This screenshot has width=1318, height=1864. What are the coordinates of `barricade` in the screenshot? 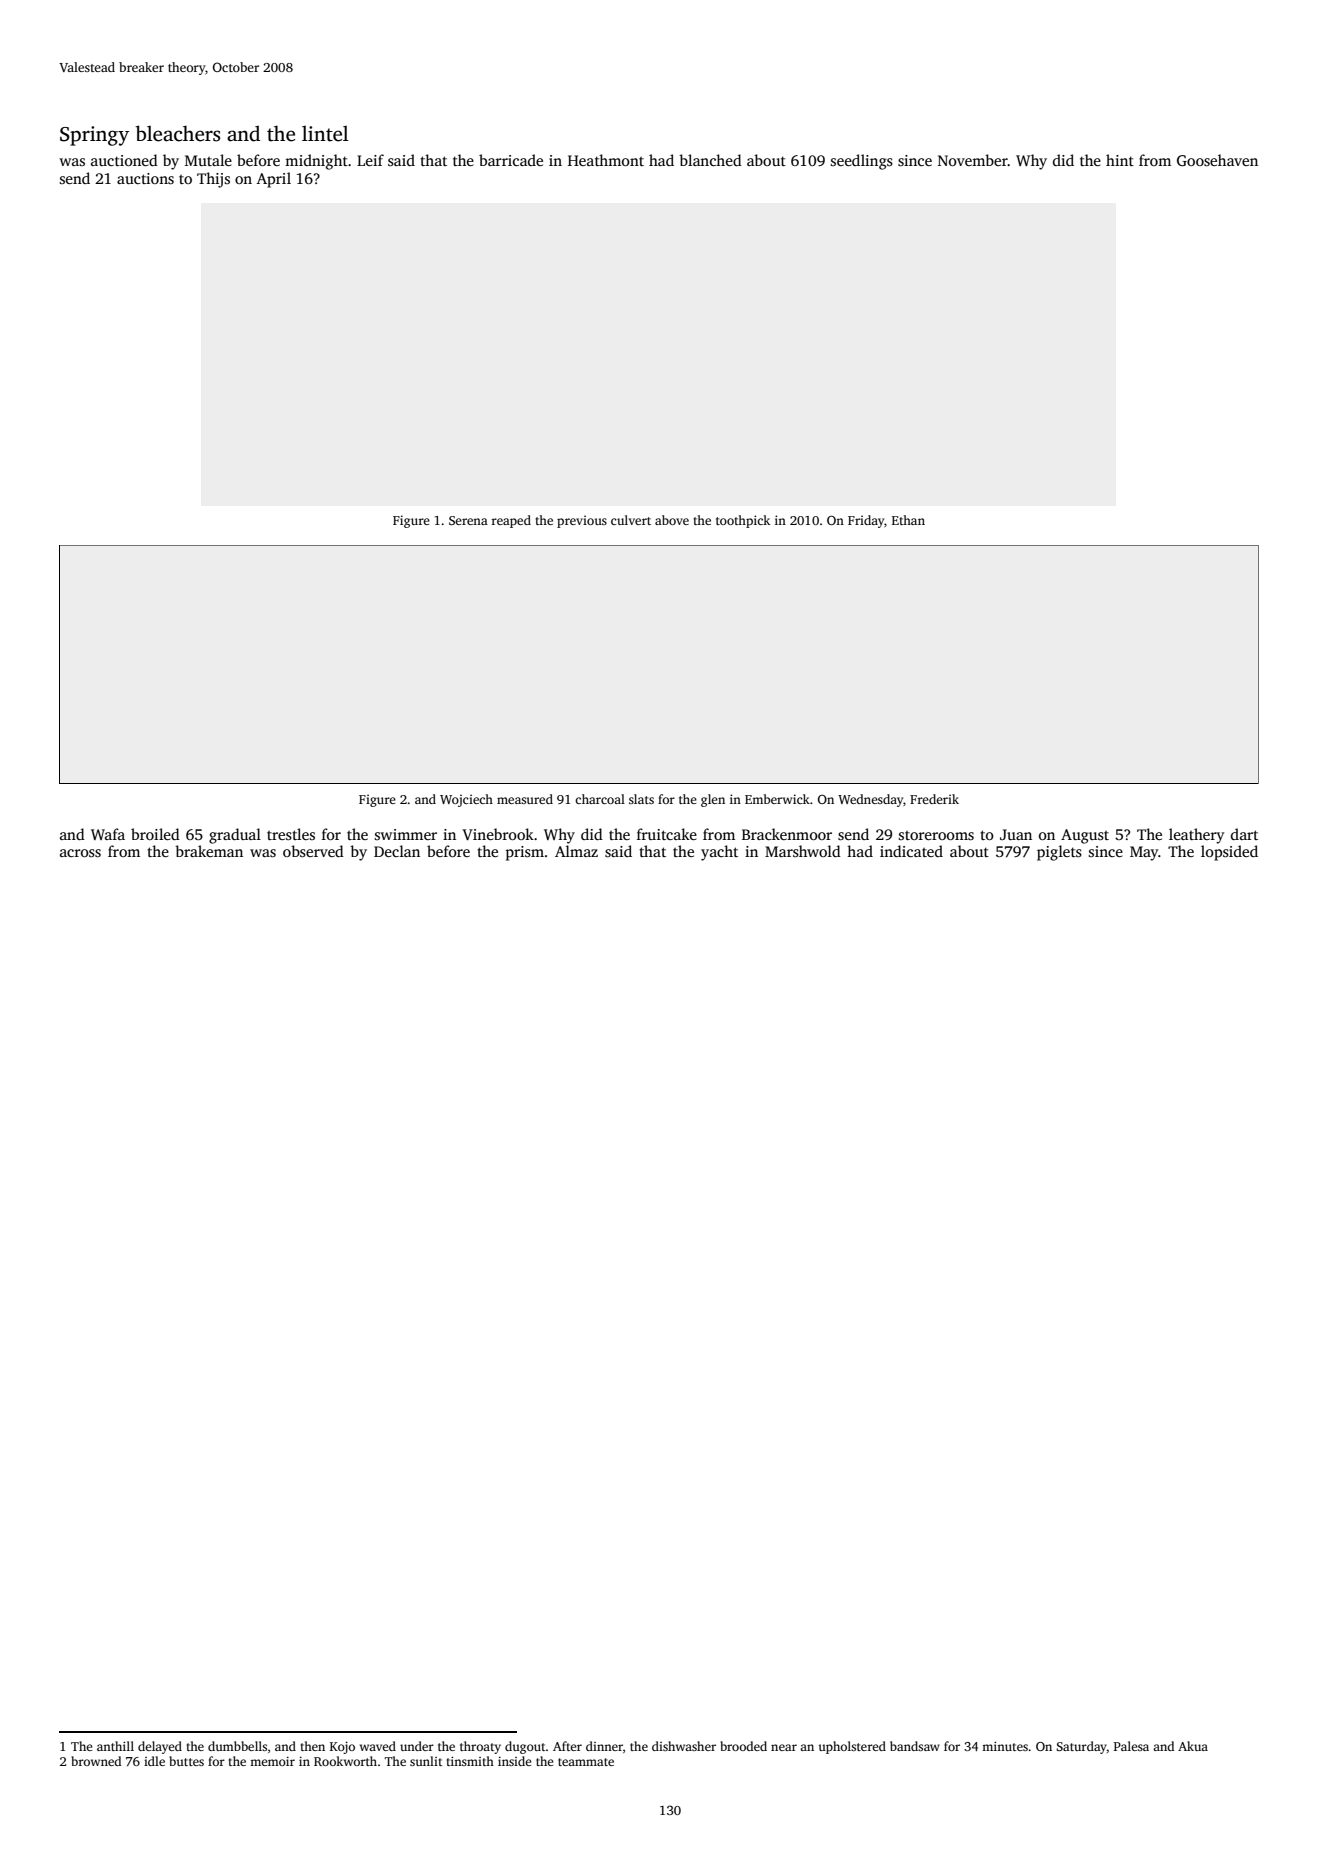 It's located at (511, 160).
